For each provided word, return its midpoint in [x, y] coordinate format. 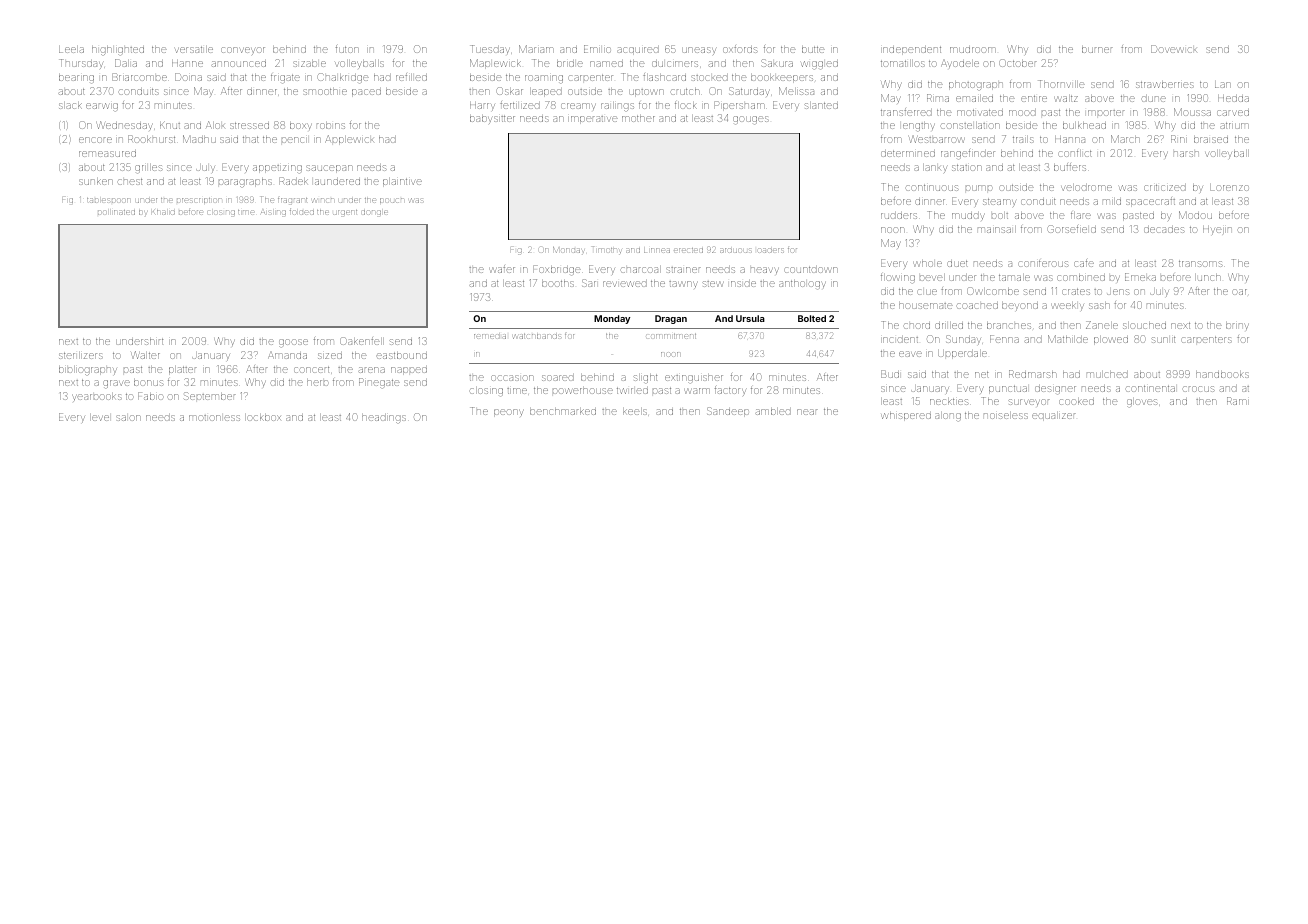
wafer [502, 269]
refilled [411, 77]
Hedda [1233, 98]
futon [347, 49]
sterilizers [81, 355]
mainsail [997, 229]
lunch [1208, 277]
